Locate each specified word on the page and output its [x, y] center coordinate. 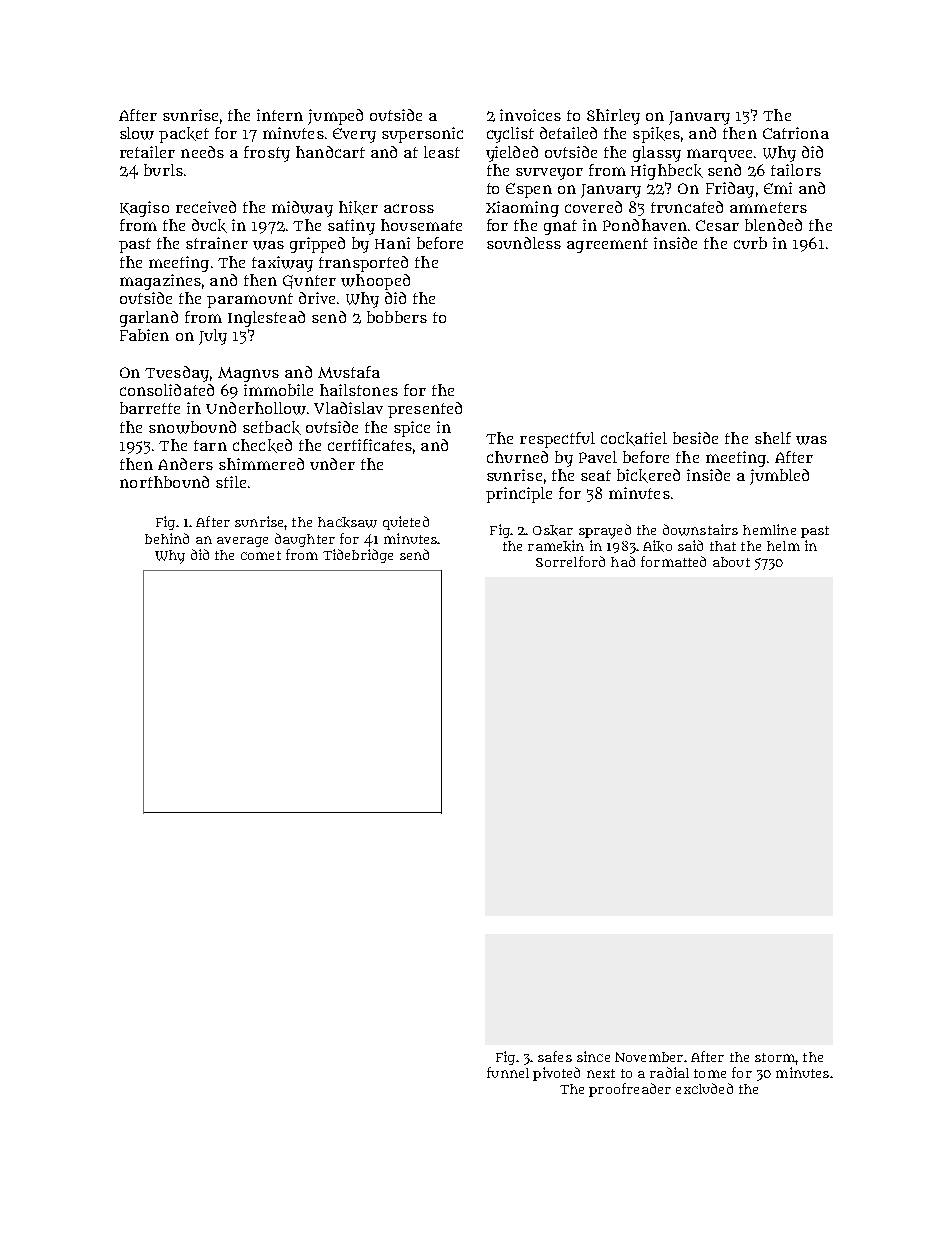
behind [167, 538]
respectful [557, 440]
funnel [508, 1072]
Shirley [613, 117]
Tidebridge [358, 556]
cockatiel [634, 439]
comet [261, 555]
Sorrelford [570, 561]
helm [783, 546]
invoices [530, 115]
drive [317, 298]
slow [137, 133]
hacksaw [347, 522]
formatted [673, 561]
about [731, 562]
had [623, 561]
